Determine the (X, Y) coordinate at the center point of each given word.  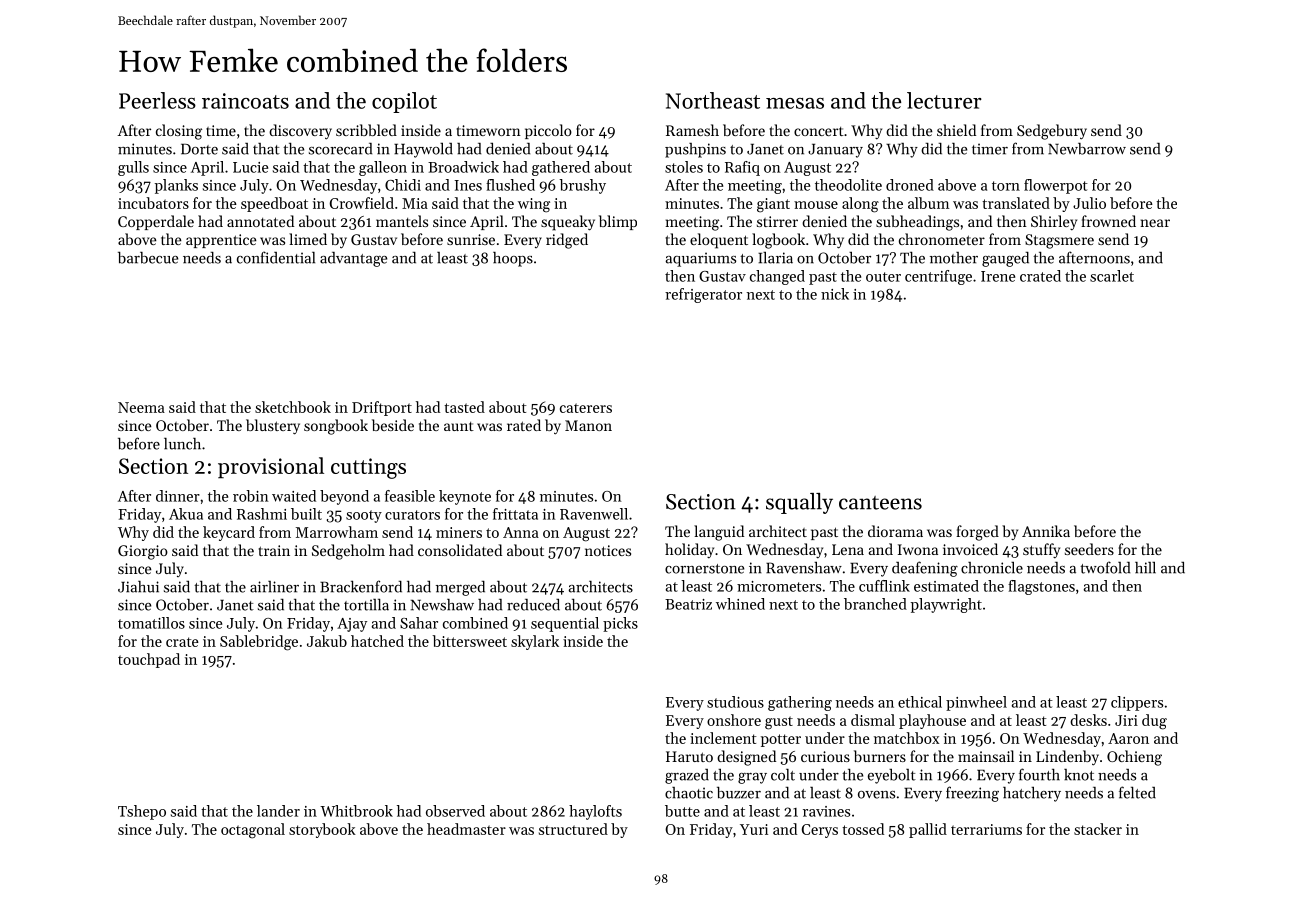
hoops (513, 259)
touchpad (149, 660)
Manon (588, 425)
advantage (353, 259)
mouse (816, 205)
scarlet (1112, 276)
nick (835, 294)
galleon (383, 168)
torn (1006, 186)
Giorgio (143, 552)
